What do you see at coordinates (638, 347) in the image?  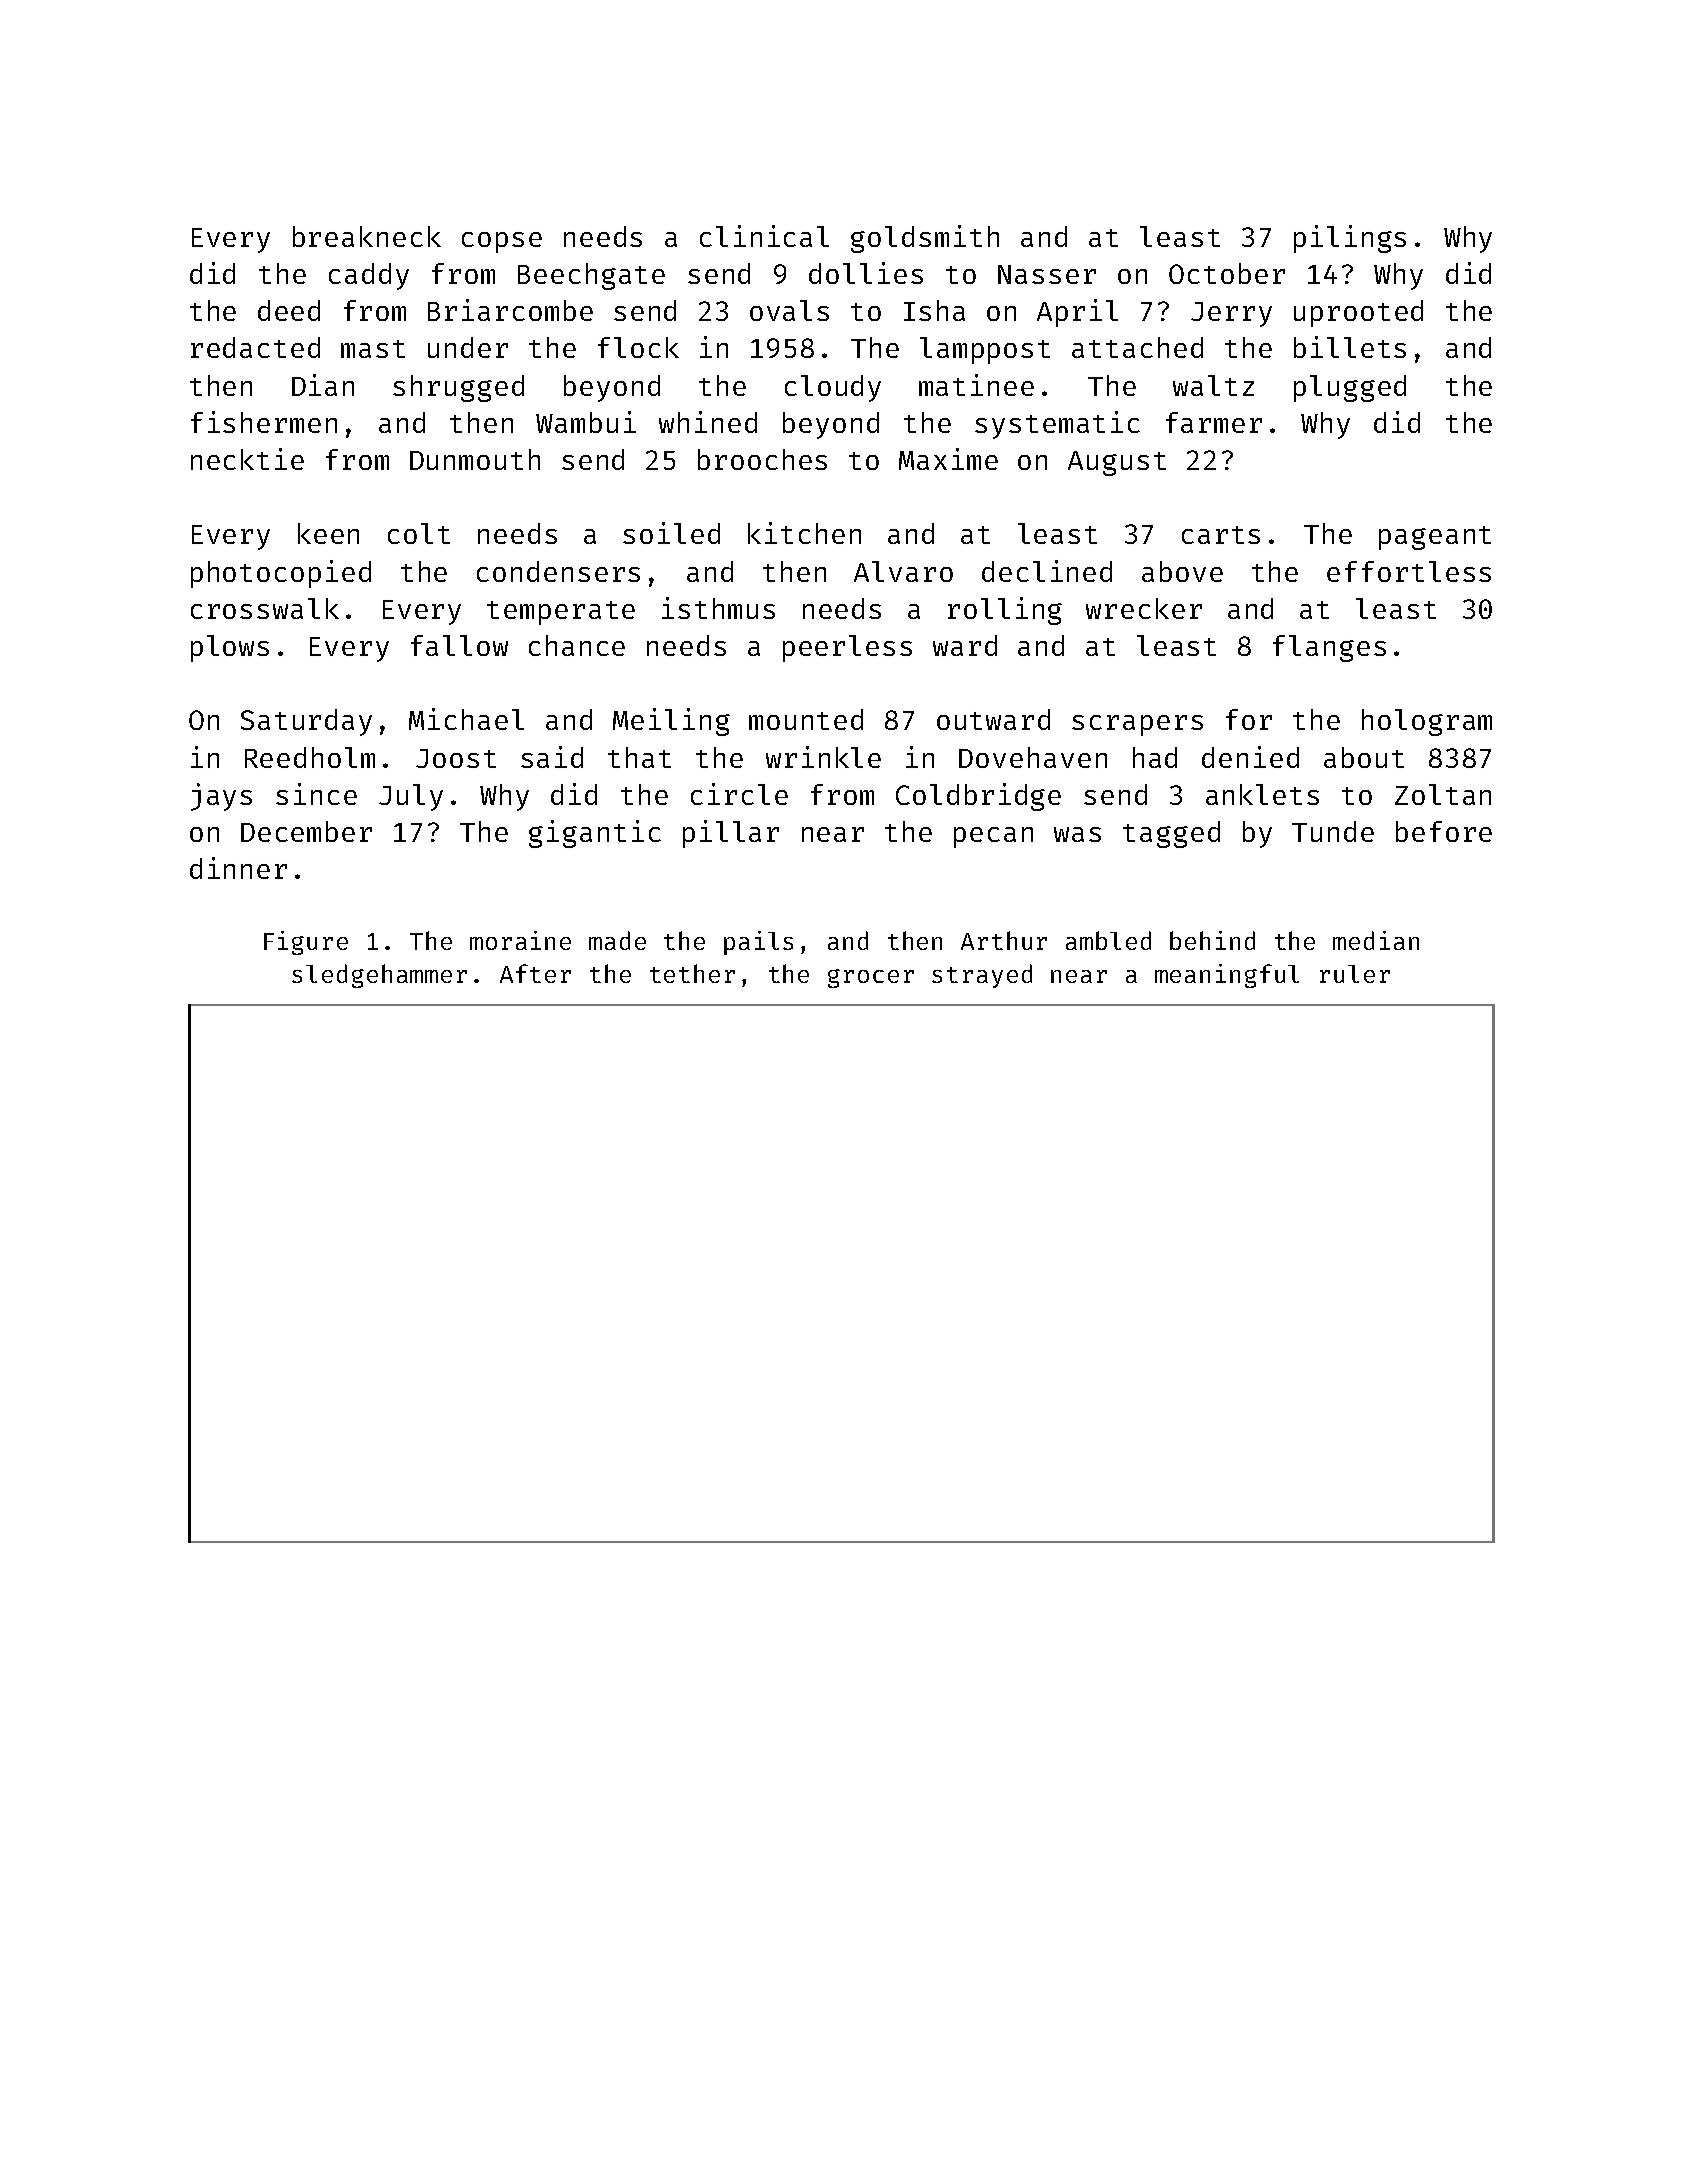 I see `flock` at bounding box center [638, 347].
